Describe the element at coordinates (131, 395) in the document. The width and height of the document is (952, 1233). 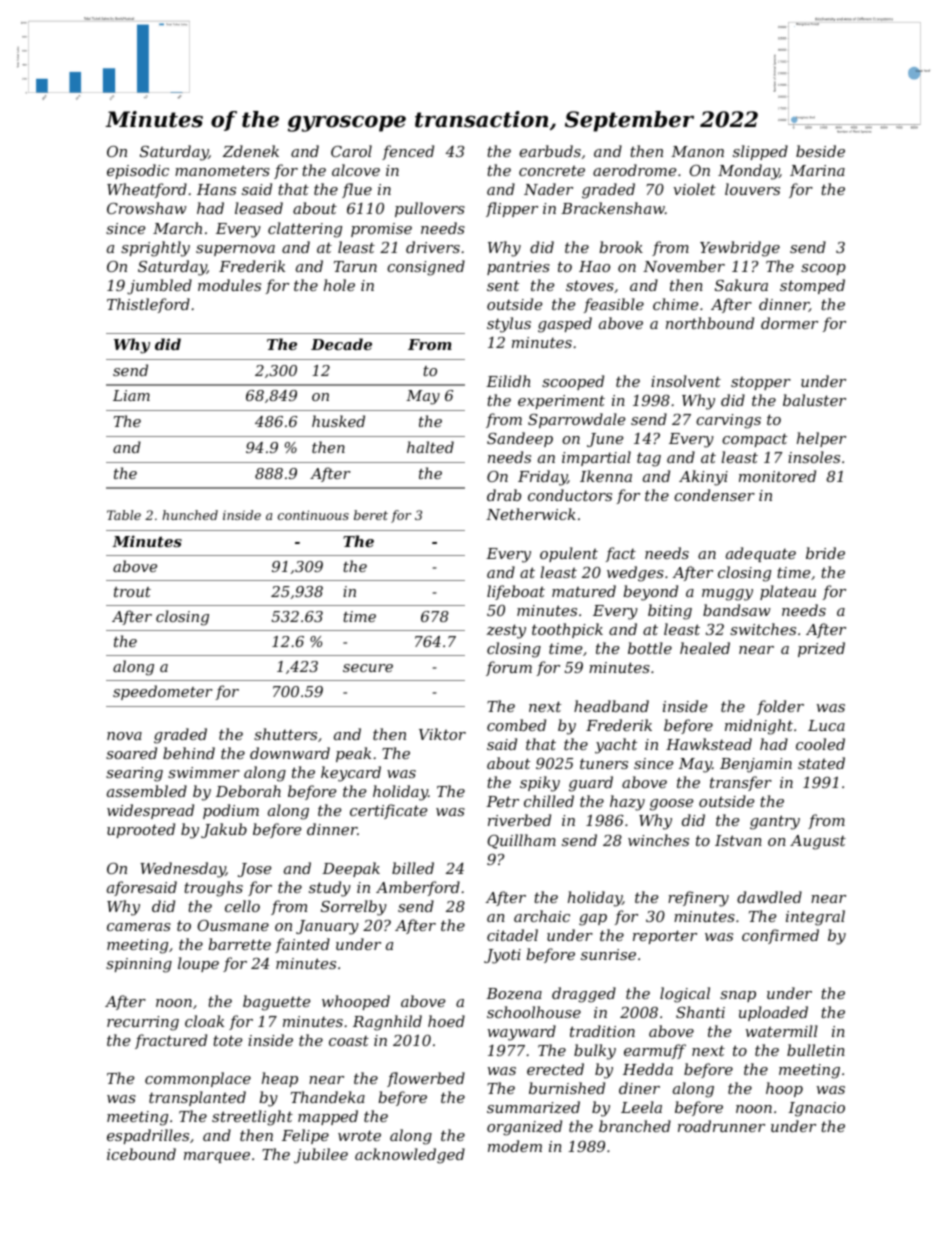
I see `Liam` at that location.
